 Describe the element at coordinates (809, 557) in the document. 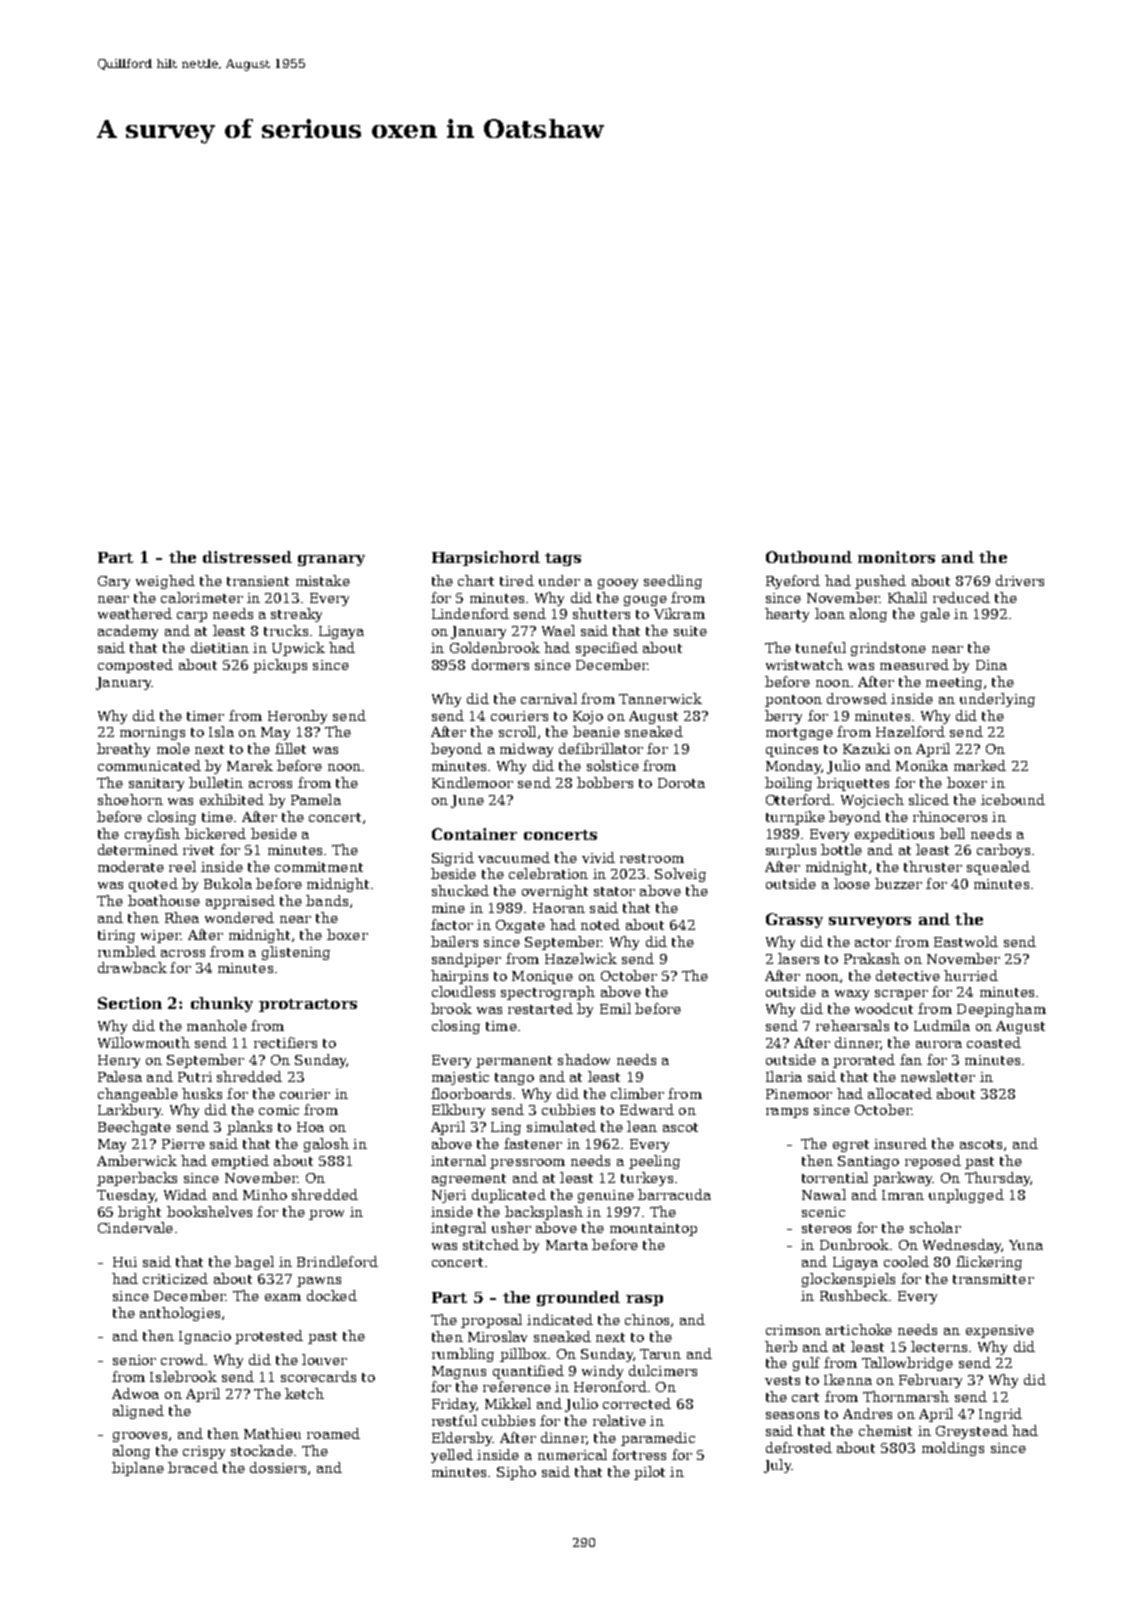

I see `Outbound` at that location.
